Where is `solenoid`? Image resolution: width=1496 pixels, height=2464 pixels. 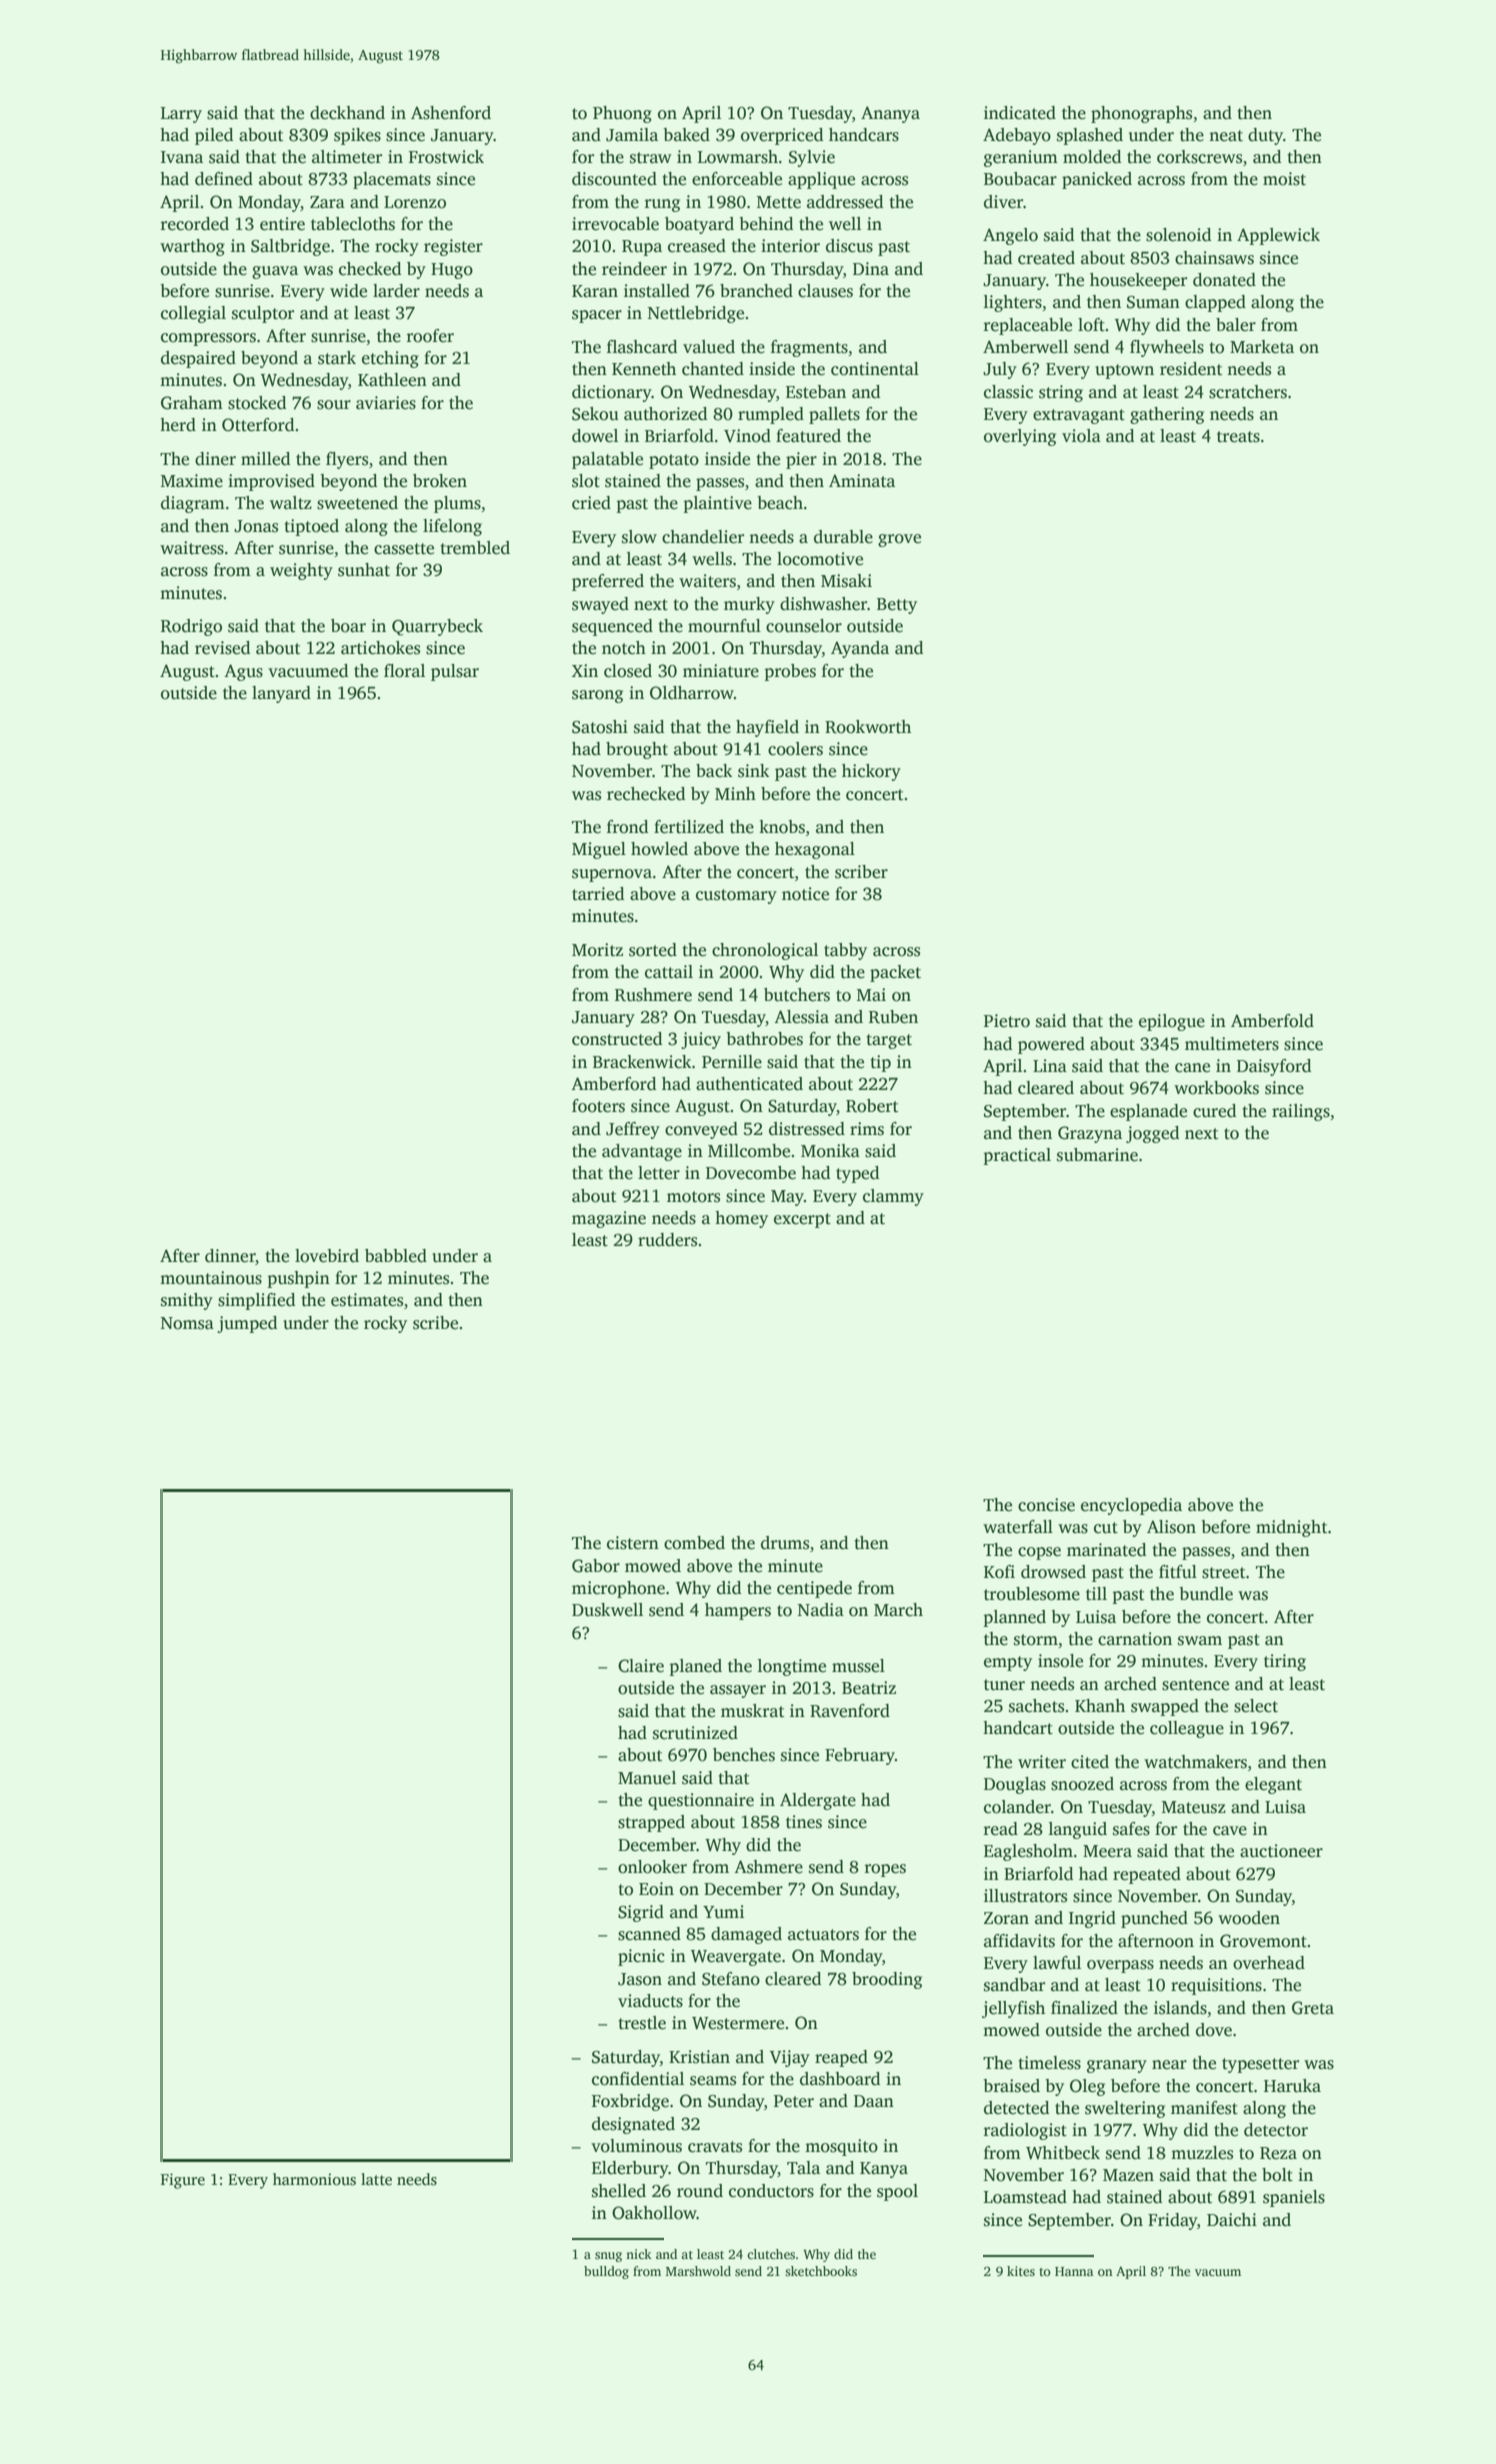
solenoid is located at coordinates (1178, 235).
